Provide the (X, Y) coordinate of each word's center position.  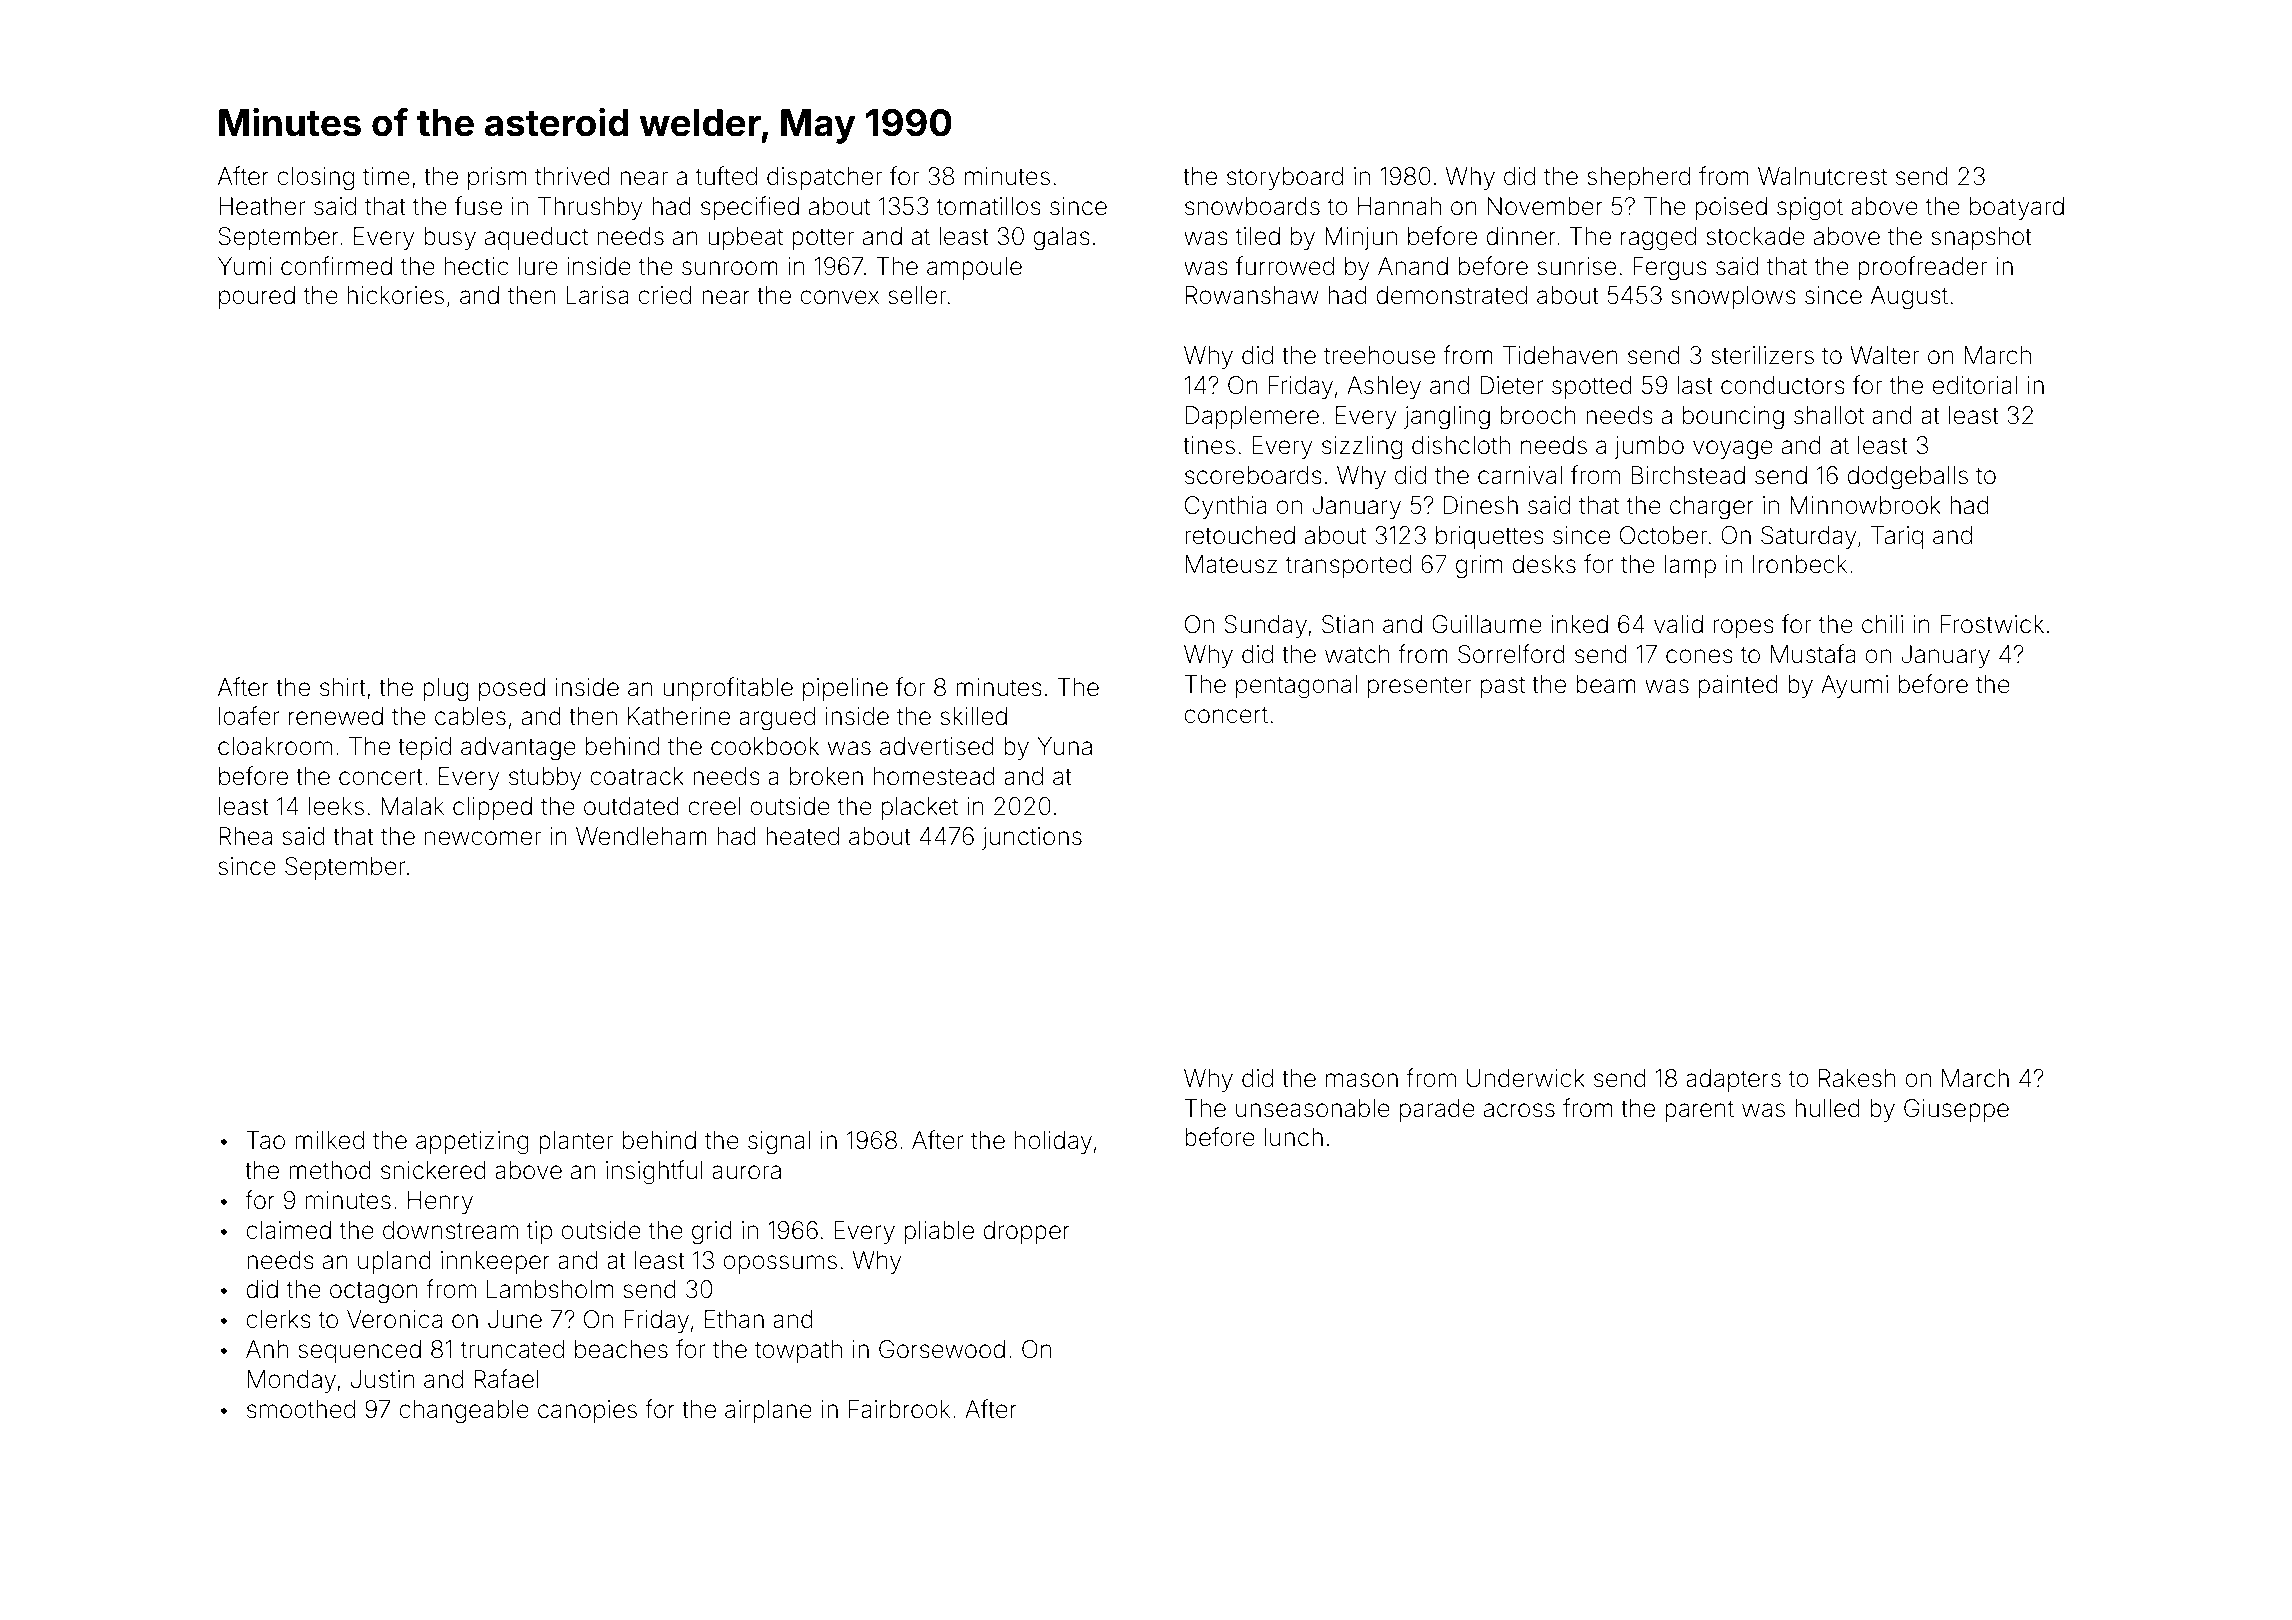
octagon (374, 1292)
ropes (1744, 628)
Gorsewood (942, 1349)
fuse (478, 206)
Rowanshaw (1252, 295)
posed (512, 689)
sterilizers (1762, 355)
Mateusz (1231, 564)
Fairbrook (899, 1409)
